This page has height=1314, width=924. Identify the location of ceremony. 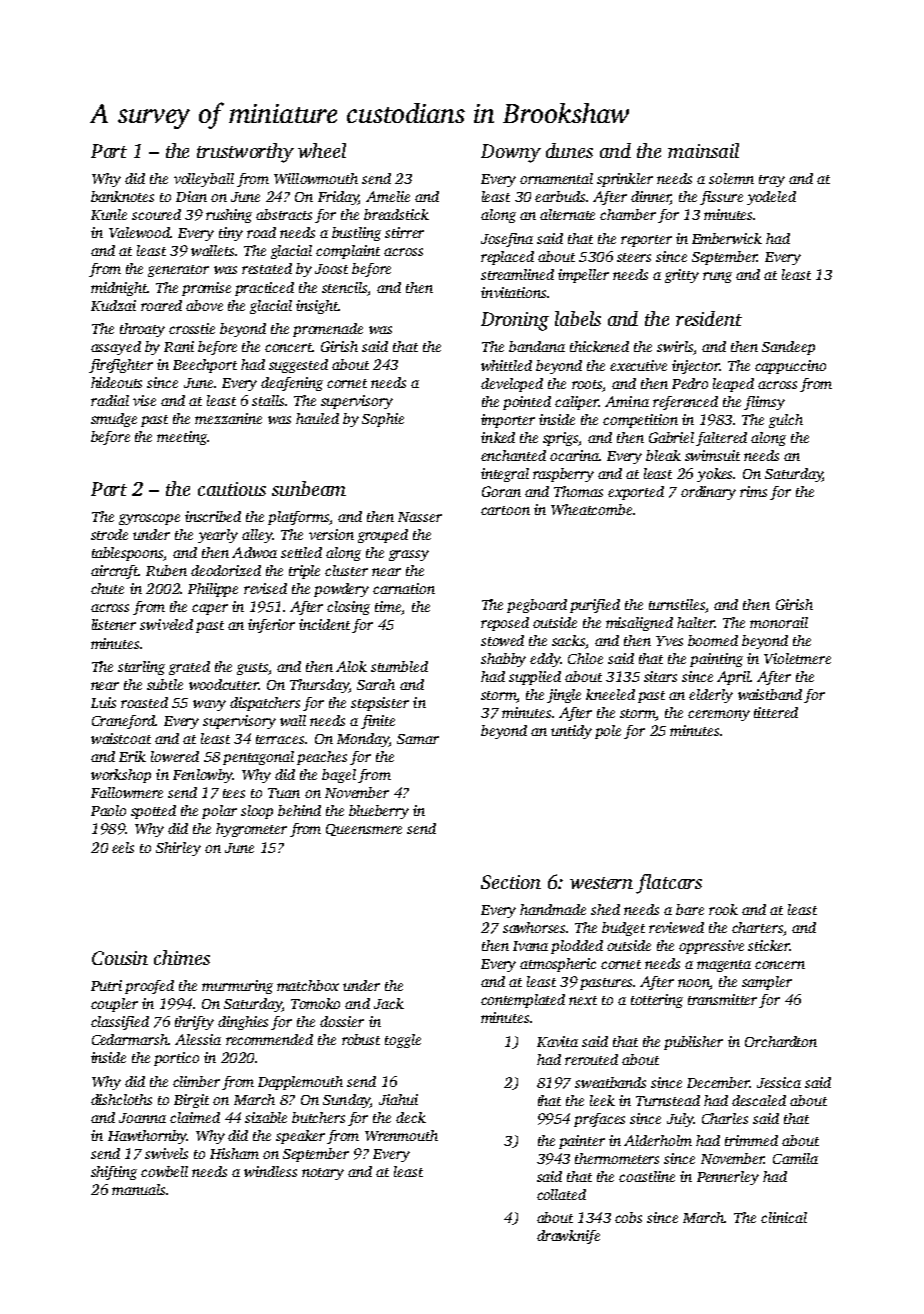
(719, 715).
